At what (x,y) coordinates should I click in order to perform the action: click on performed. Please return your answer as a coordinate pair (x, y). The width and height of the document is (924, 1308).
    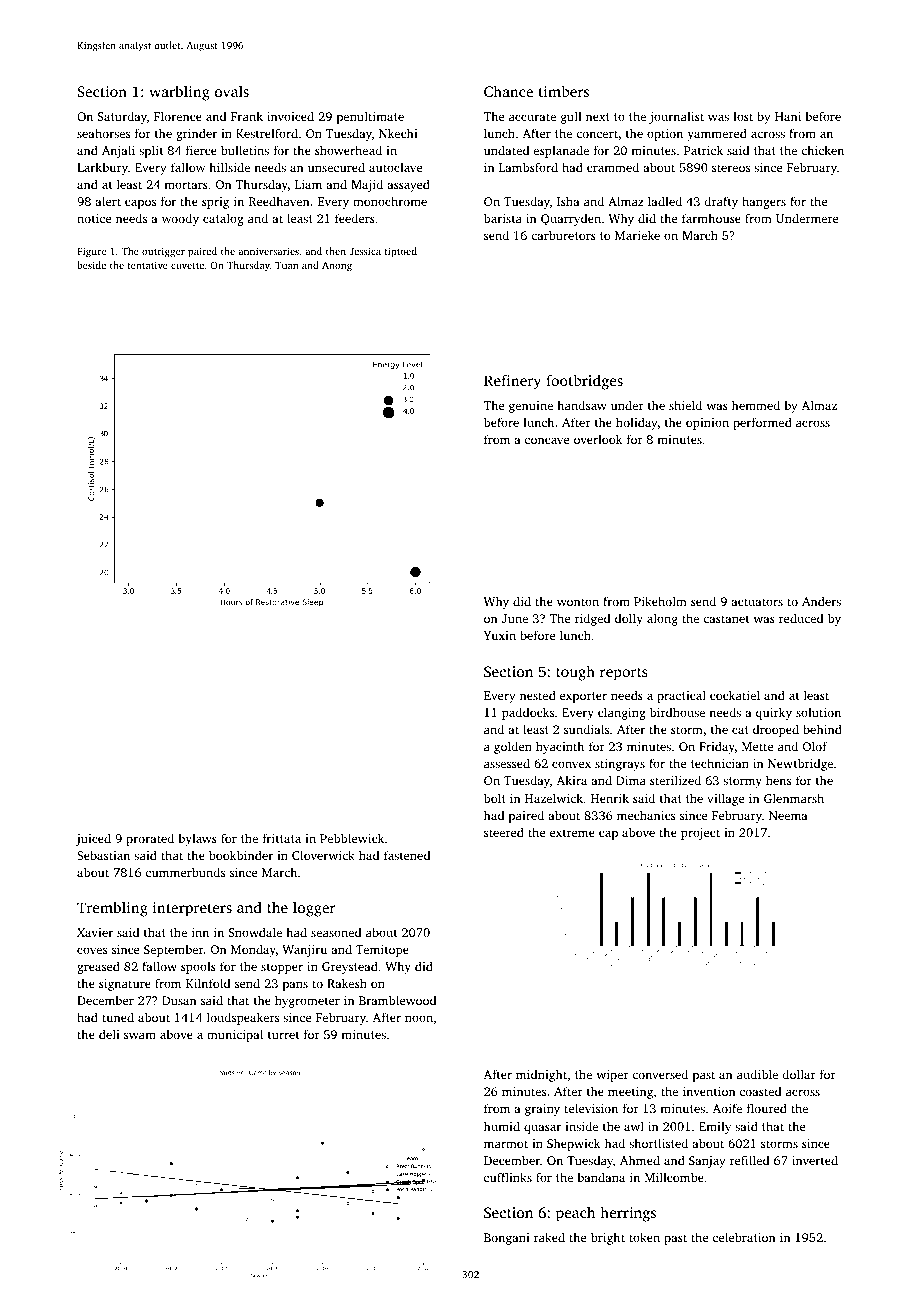
    Looking at the image, I should click on (762, 423).
